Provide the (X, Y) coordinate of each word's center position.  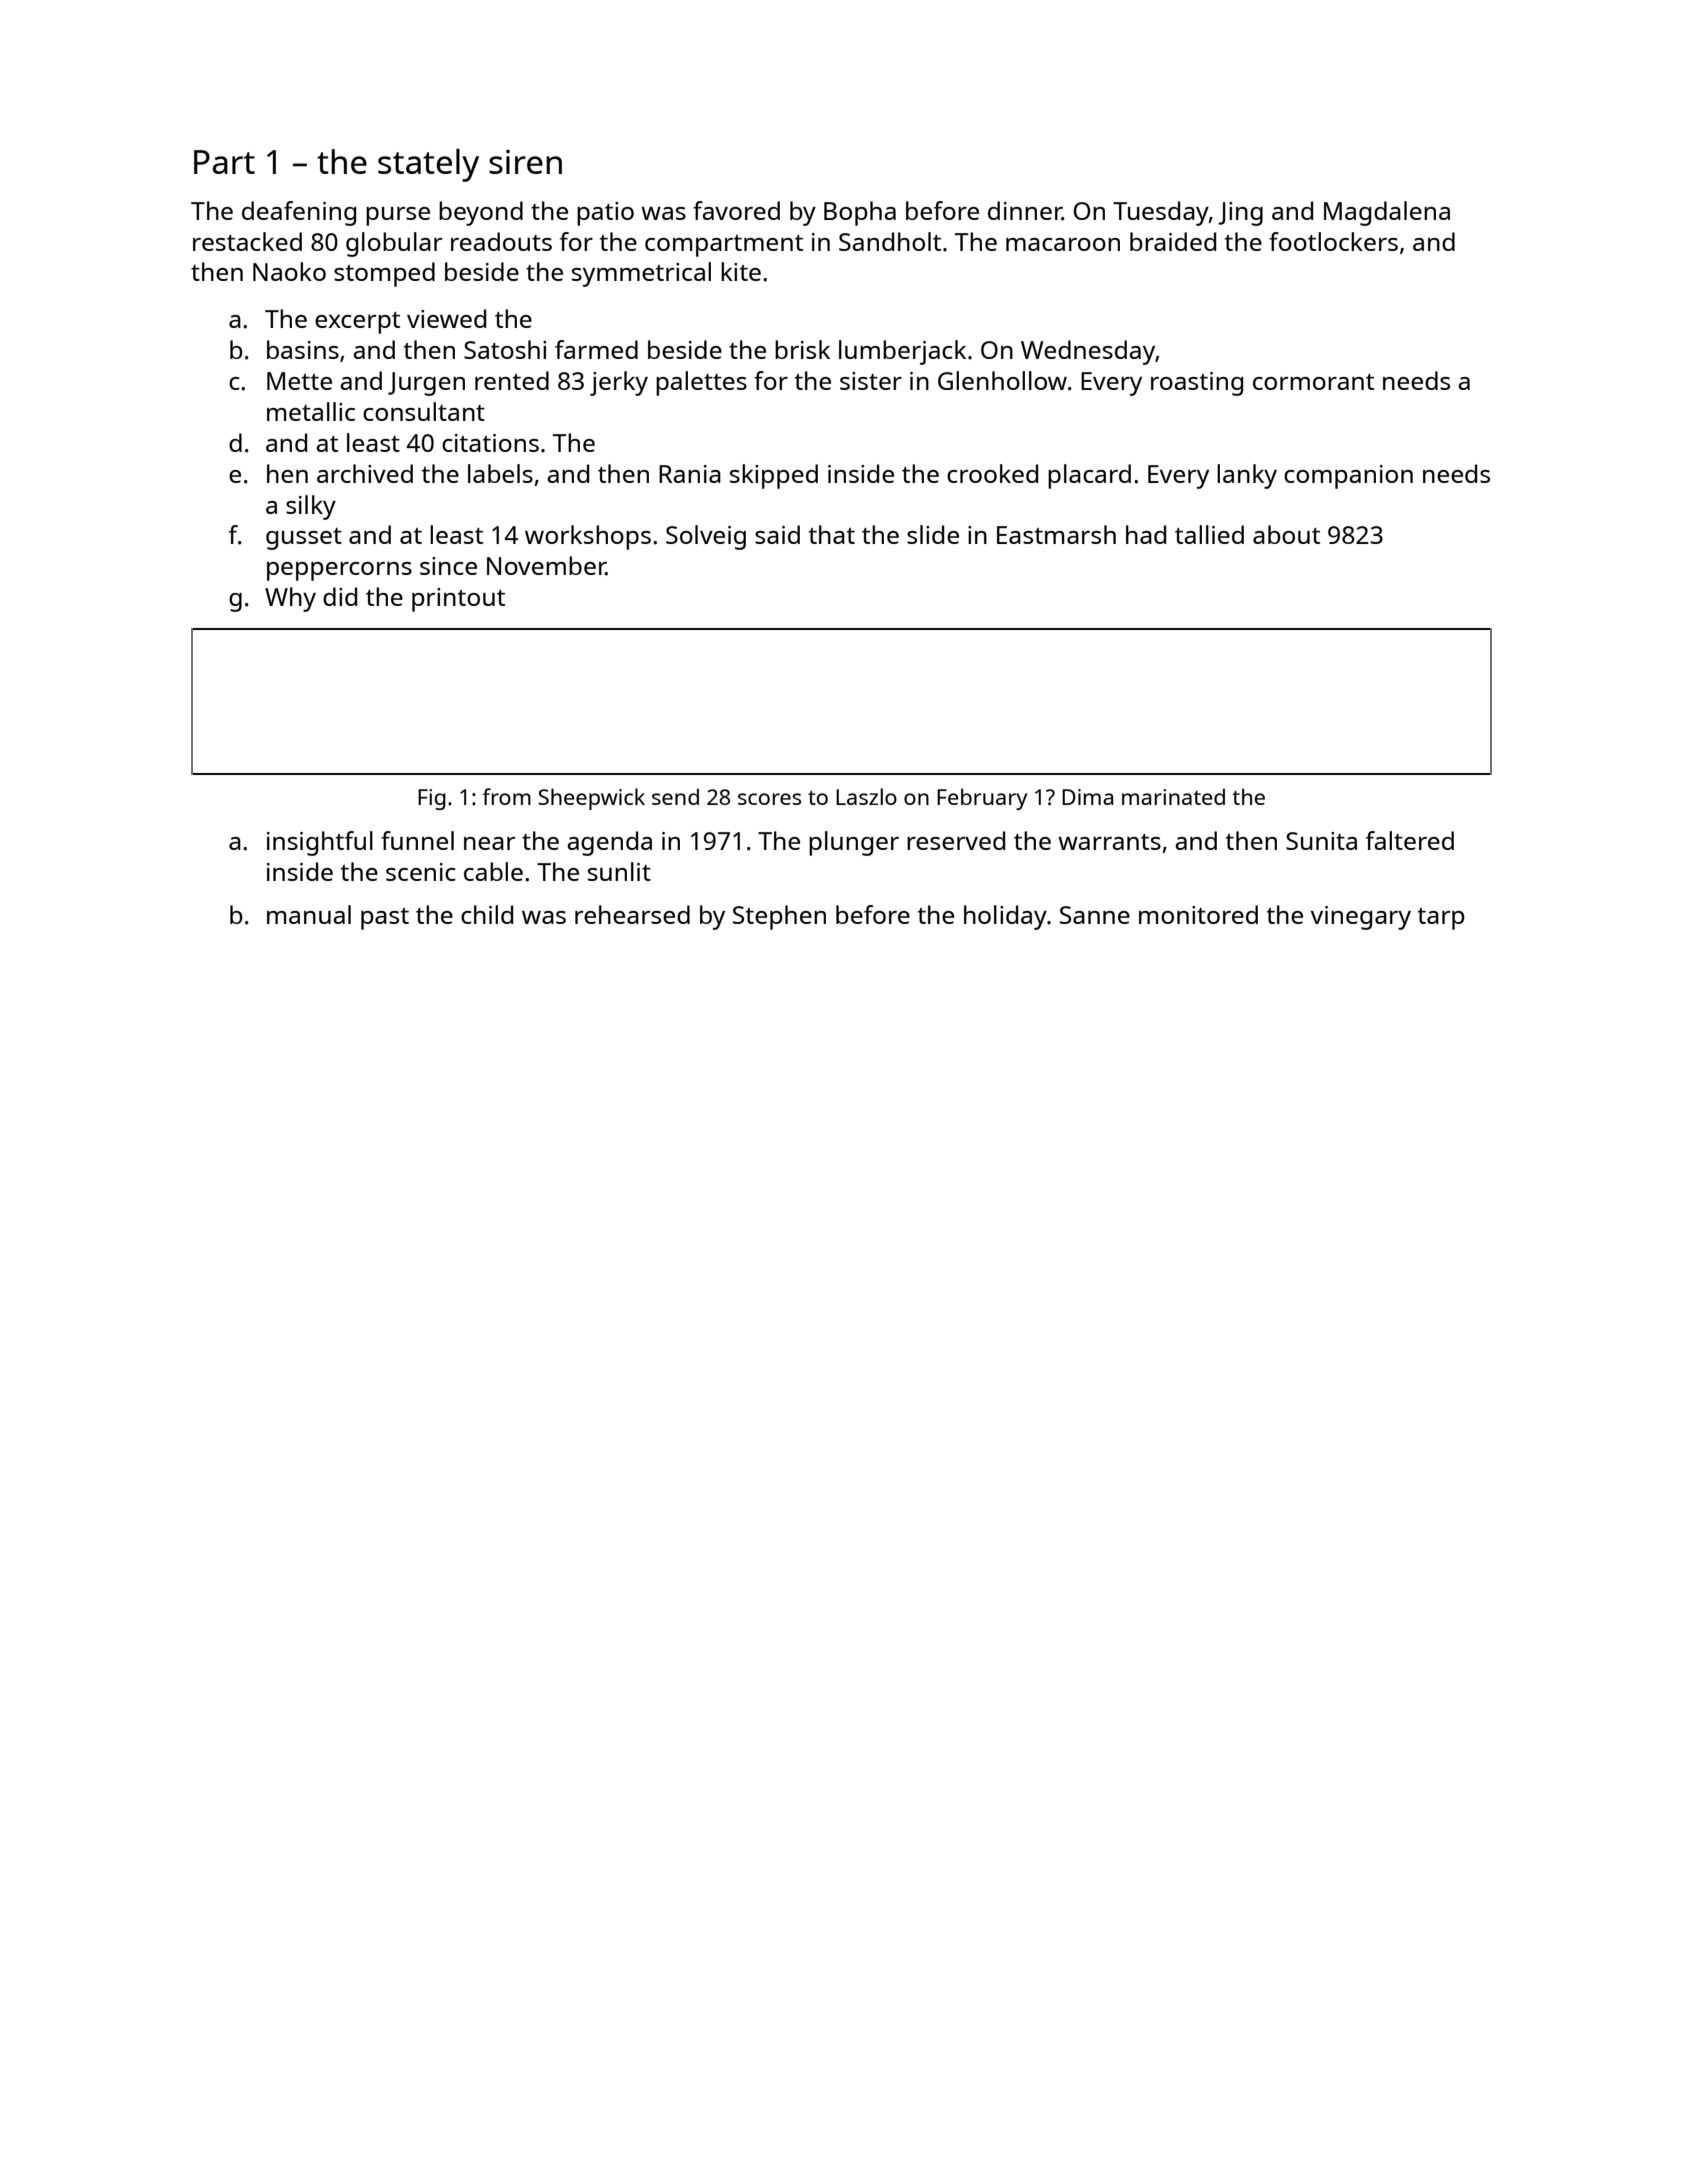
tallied (1209, 534)
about (1286, 534)
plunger (854, 843)
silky (311, 507)
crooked (992, 473)
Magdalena (1387, 213)
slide (933, 534)
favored (736, 210)
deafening (299, 213)
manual (309, 914)
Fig (432, 799)
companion (1348, 477)
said (777, 534)
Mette (299, 381)
